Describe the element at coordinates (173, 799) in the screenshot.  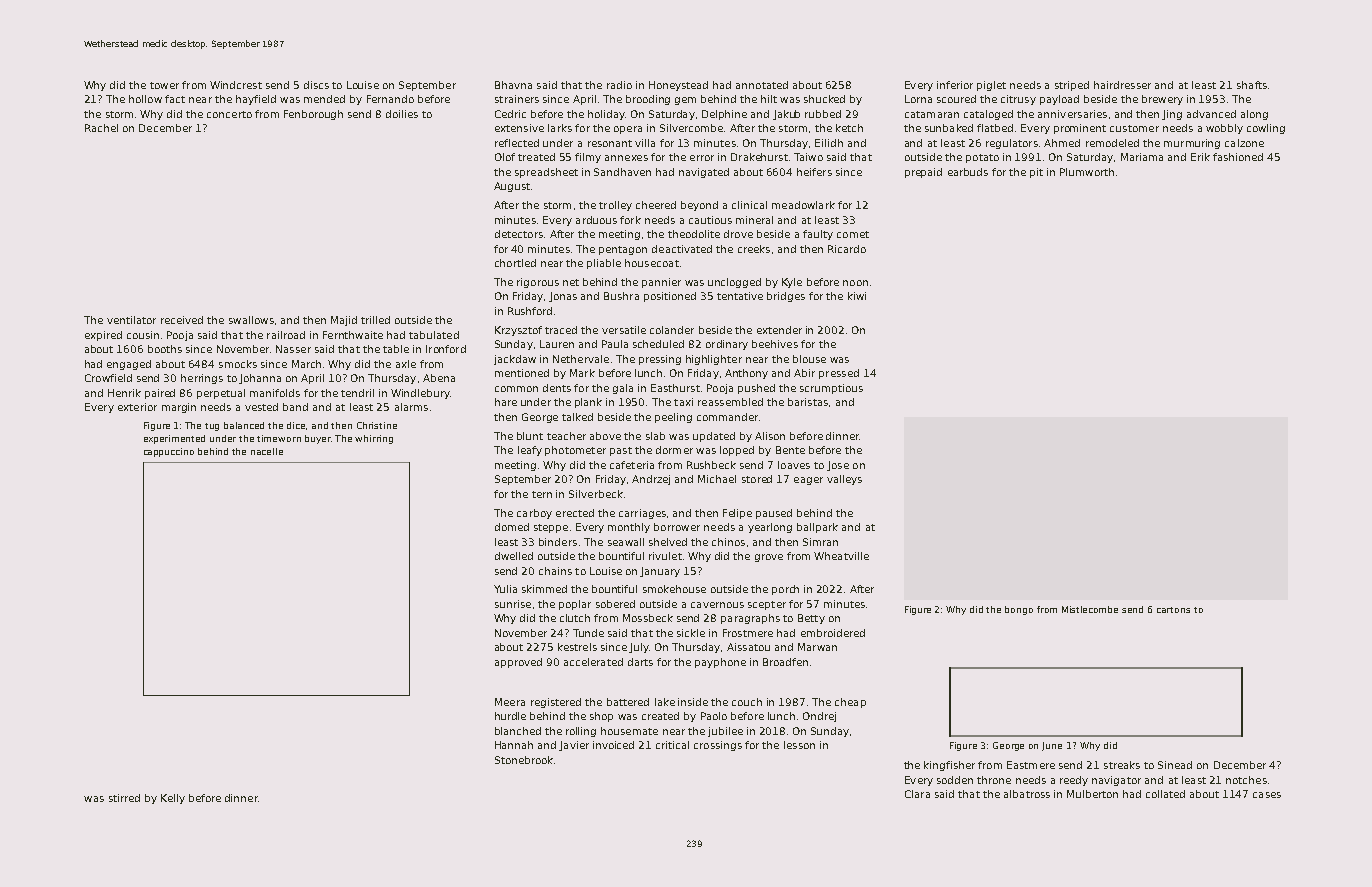
I see `Kelly` at that location.
